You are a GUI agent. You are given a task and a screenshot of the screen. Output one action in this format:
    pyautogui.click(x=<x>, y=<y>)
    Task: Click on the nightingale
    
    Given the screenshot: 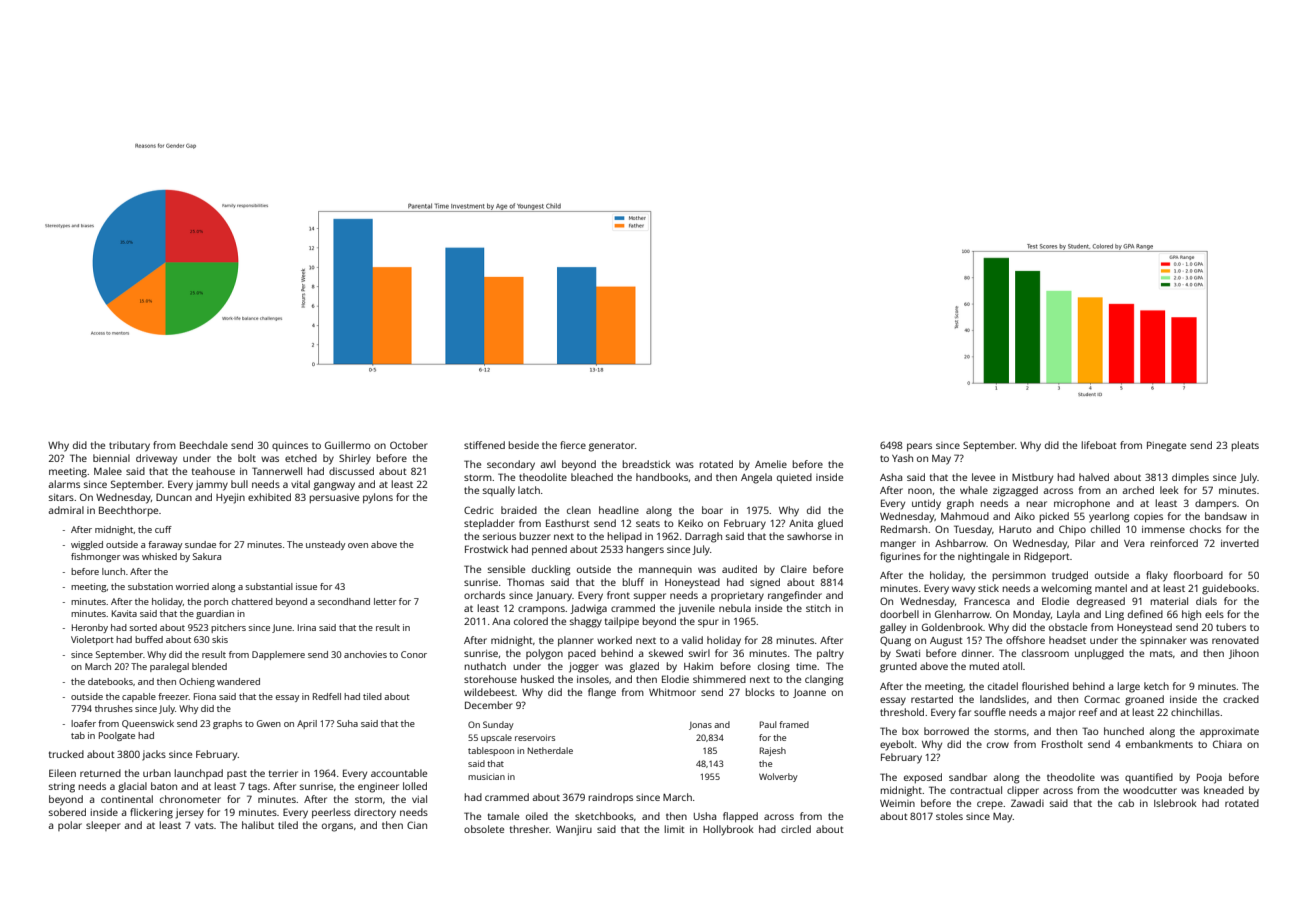 What is the action you would take?
    pyautogui.click(x=983, y=557)
